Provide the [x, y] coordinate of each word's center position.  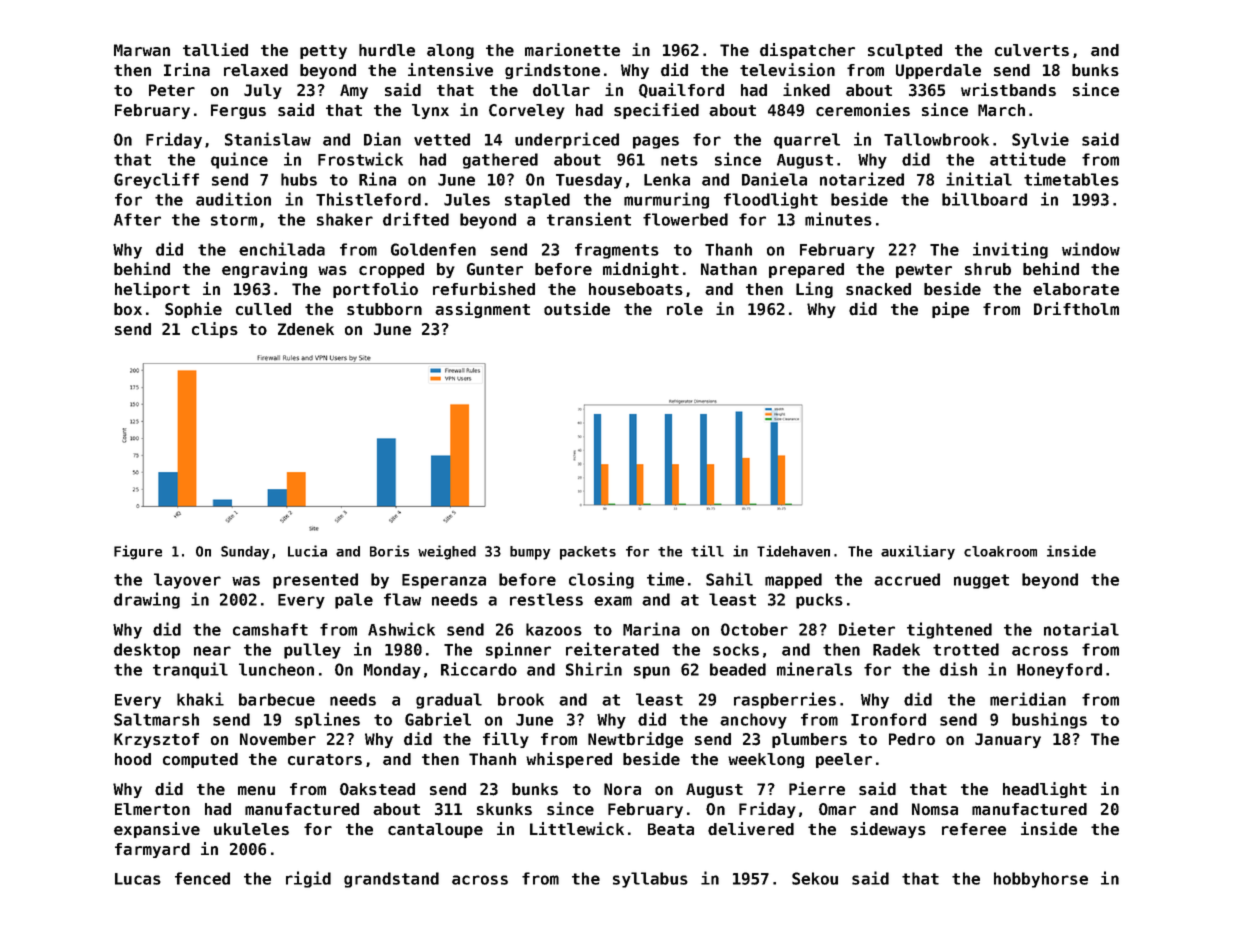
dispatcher [807, 51]
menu [256, 790]
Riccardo [479, 669]
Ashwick [401, 629]
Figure [138, 552]
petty [323, 52]
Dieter [867, 629]
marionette [572, 49]
